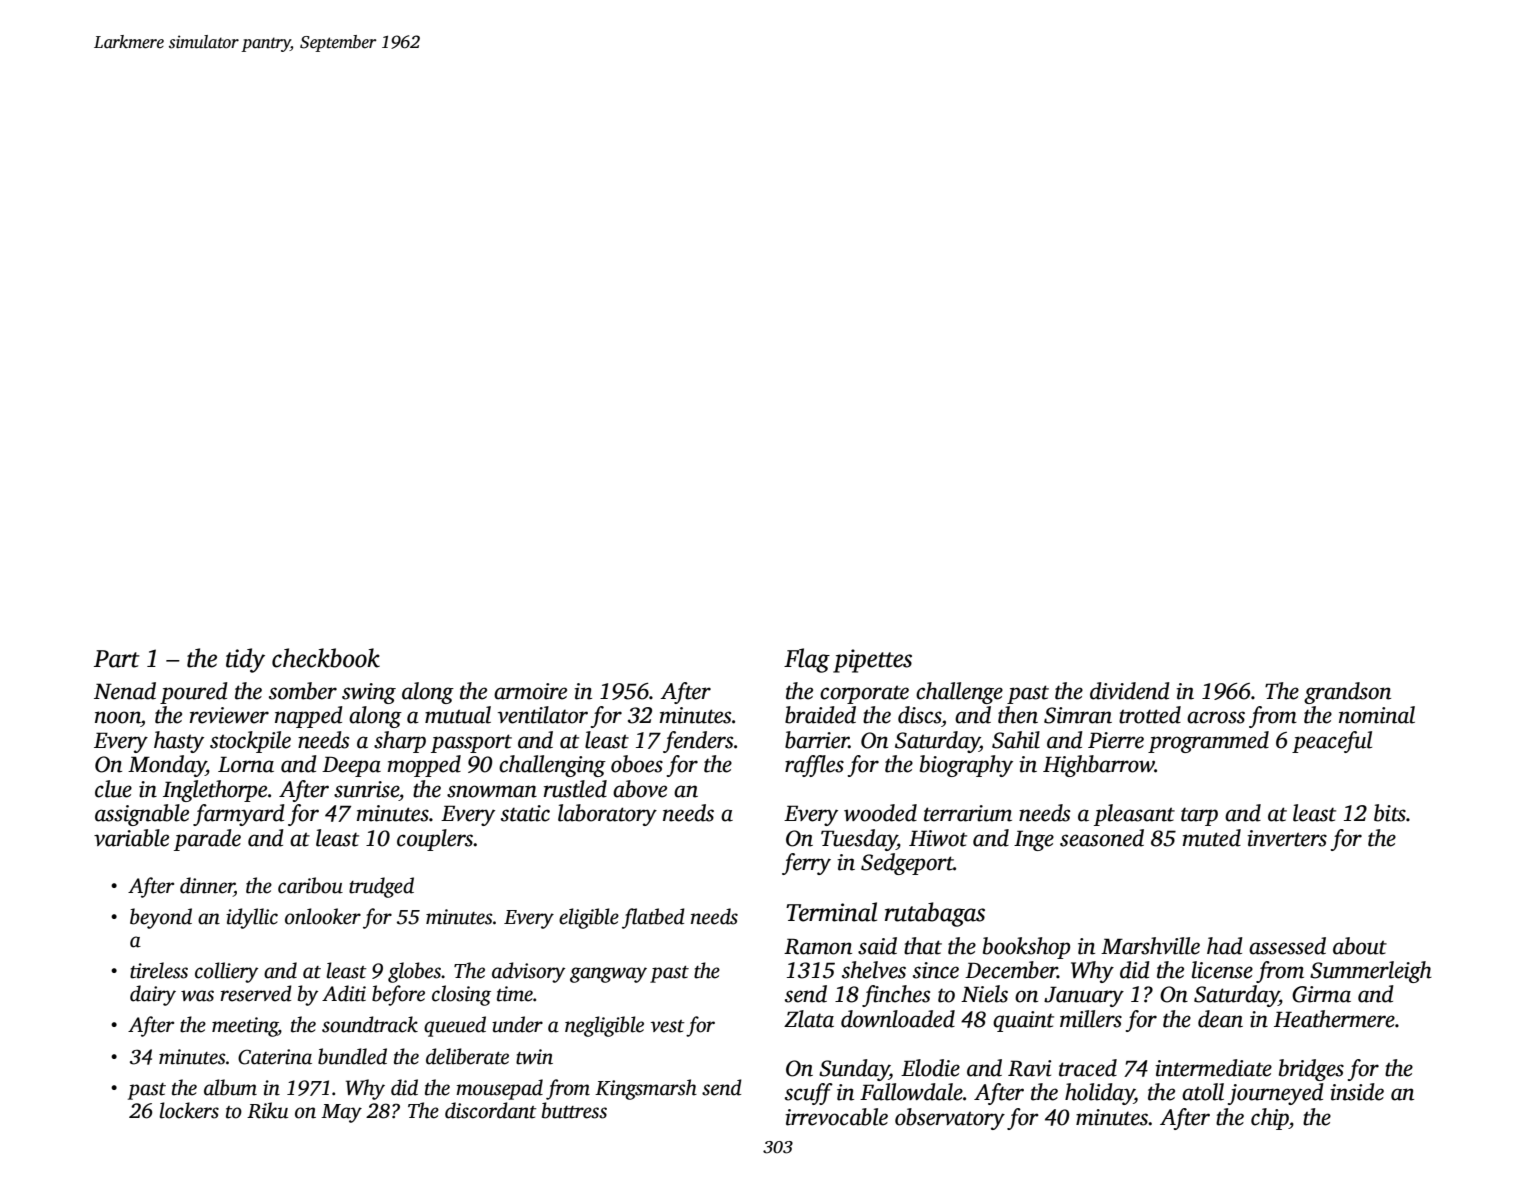  What do you see at coordinates (607, 815) in the page?
I see `laboratory` at bounding box center [607, 815].
